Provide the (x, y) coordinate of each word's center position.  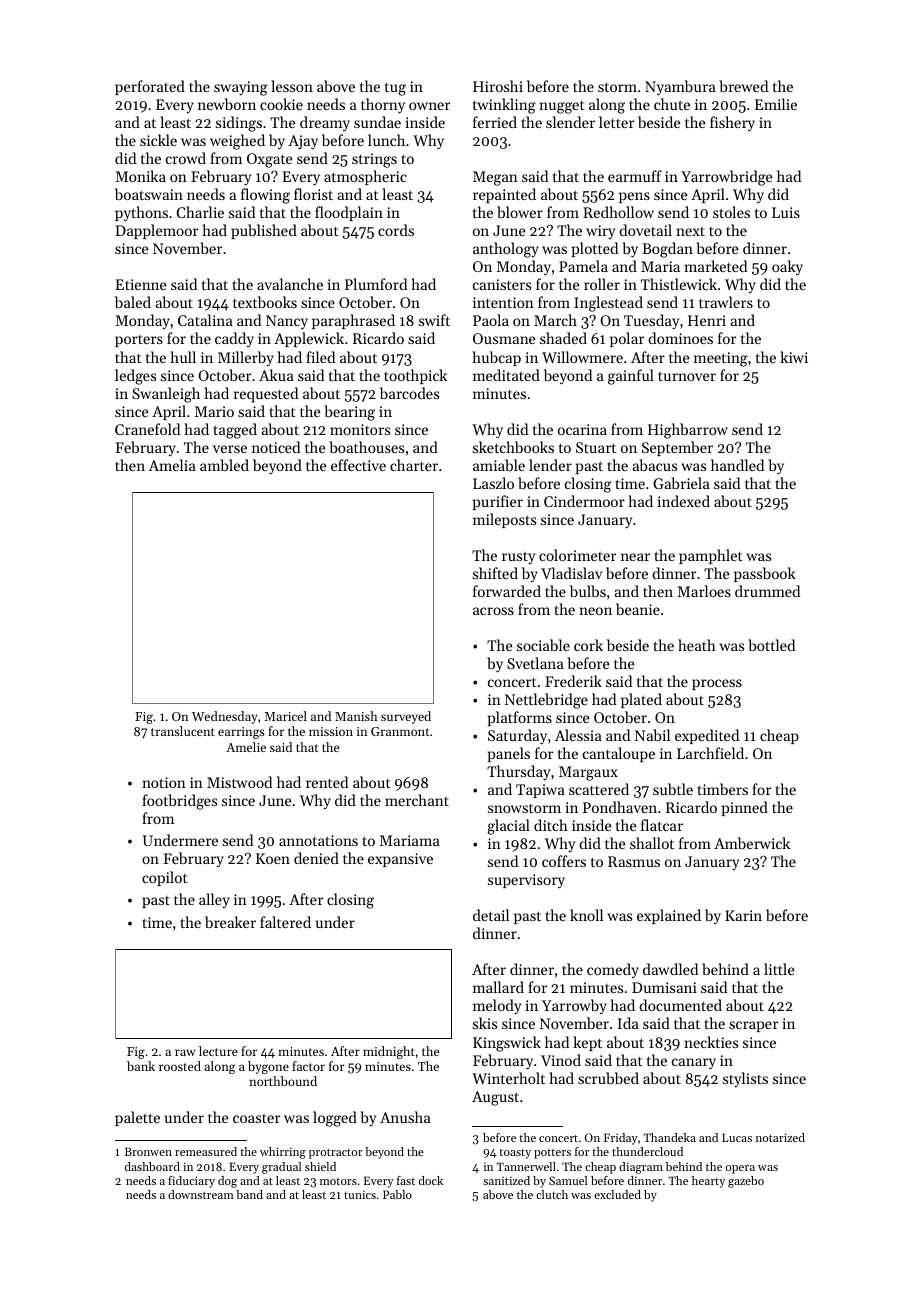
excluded (617, 1194)
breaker (230, 922)
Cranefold (147, 429)
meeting (721, 359)
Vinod (561, 1060)
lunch (386, 140)
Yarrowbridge (727, 178)
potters (552, 1154)
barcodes (409, 393)
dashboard (152, 1166)
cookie (281, 104)
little (779, 969)
